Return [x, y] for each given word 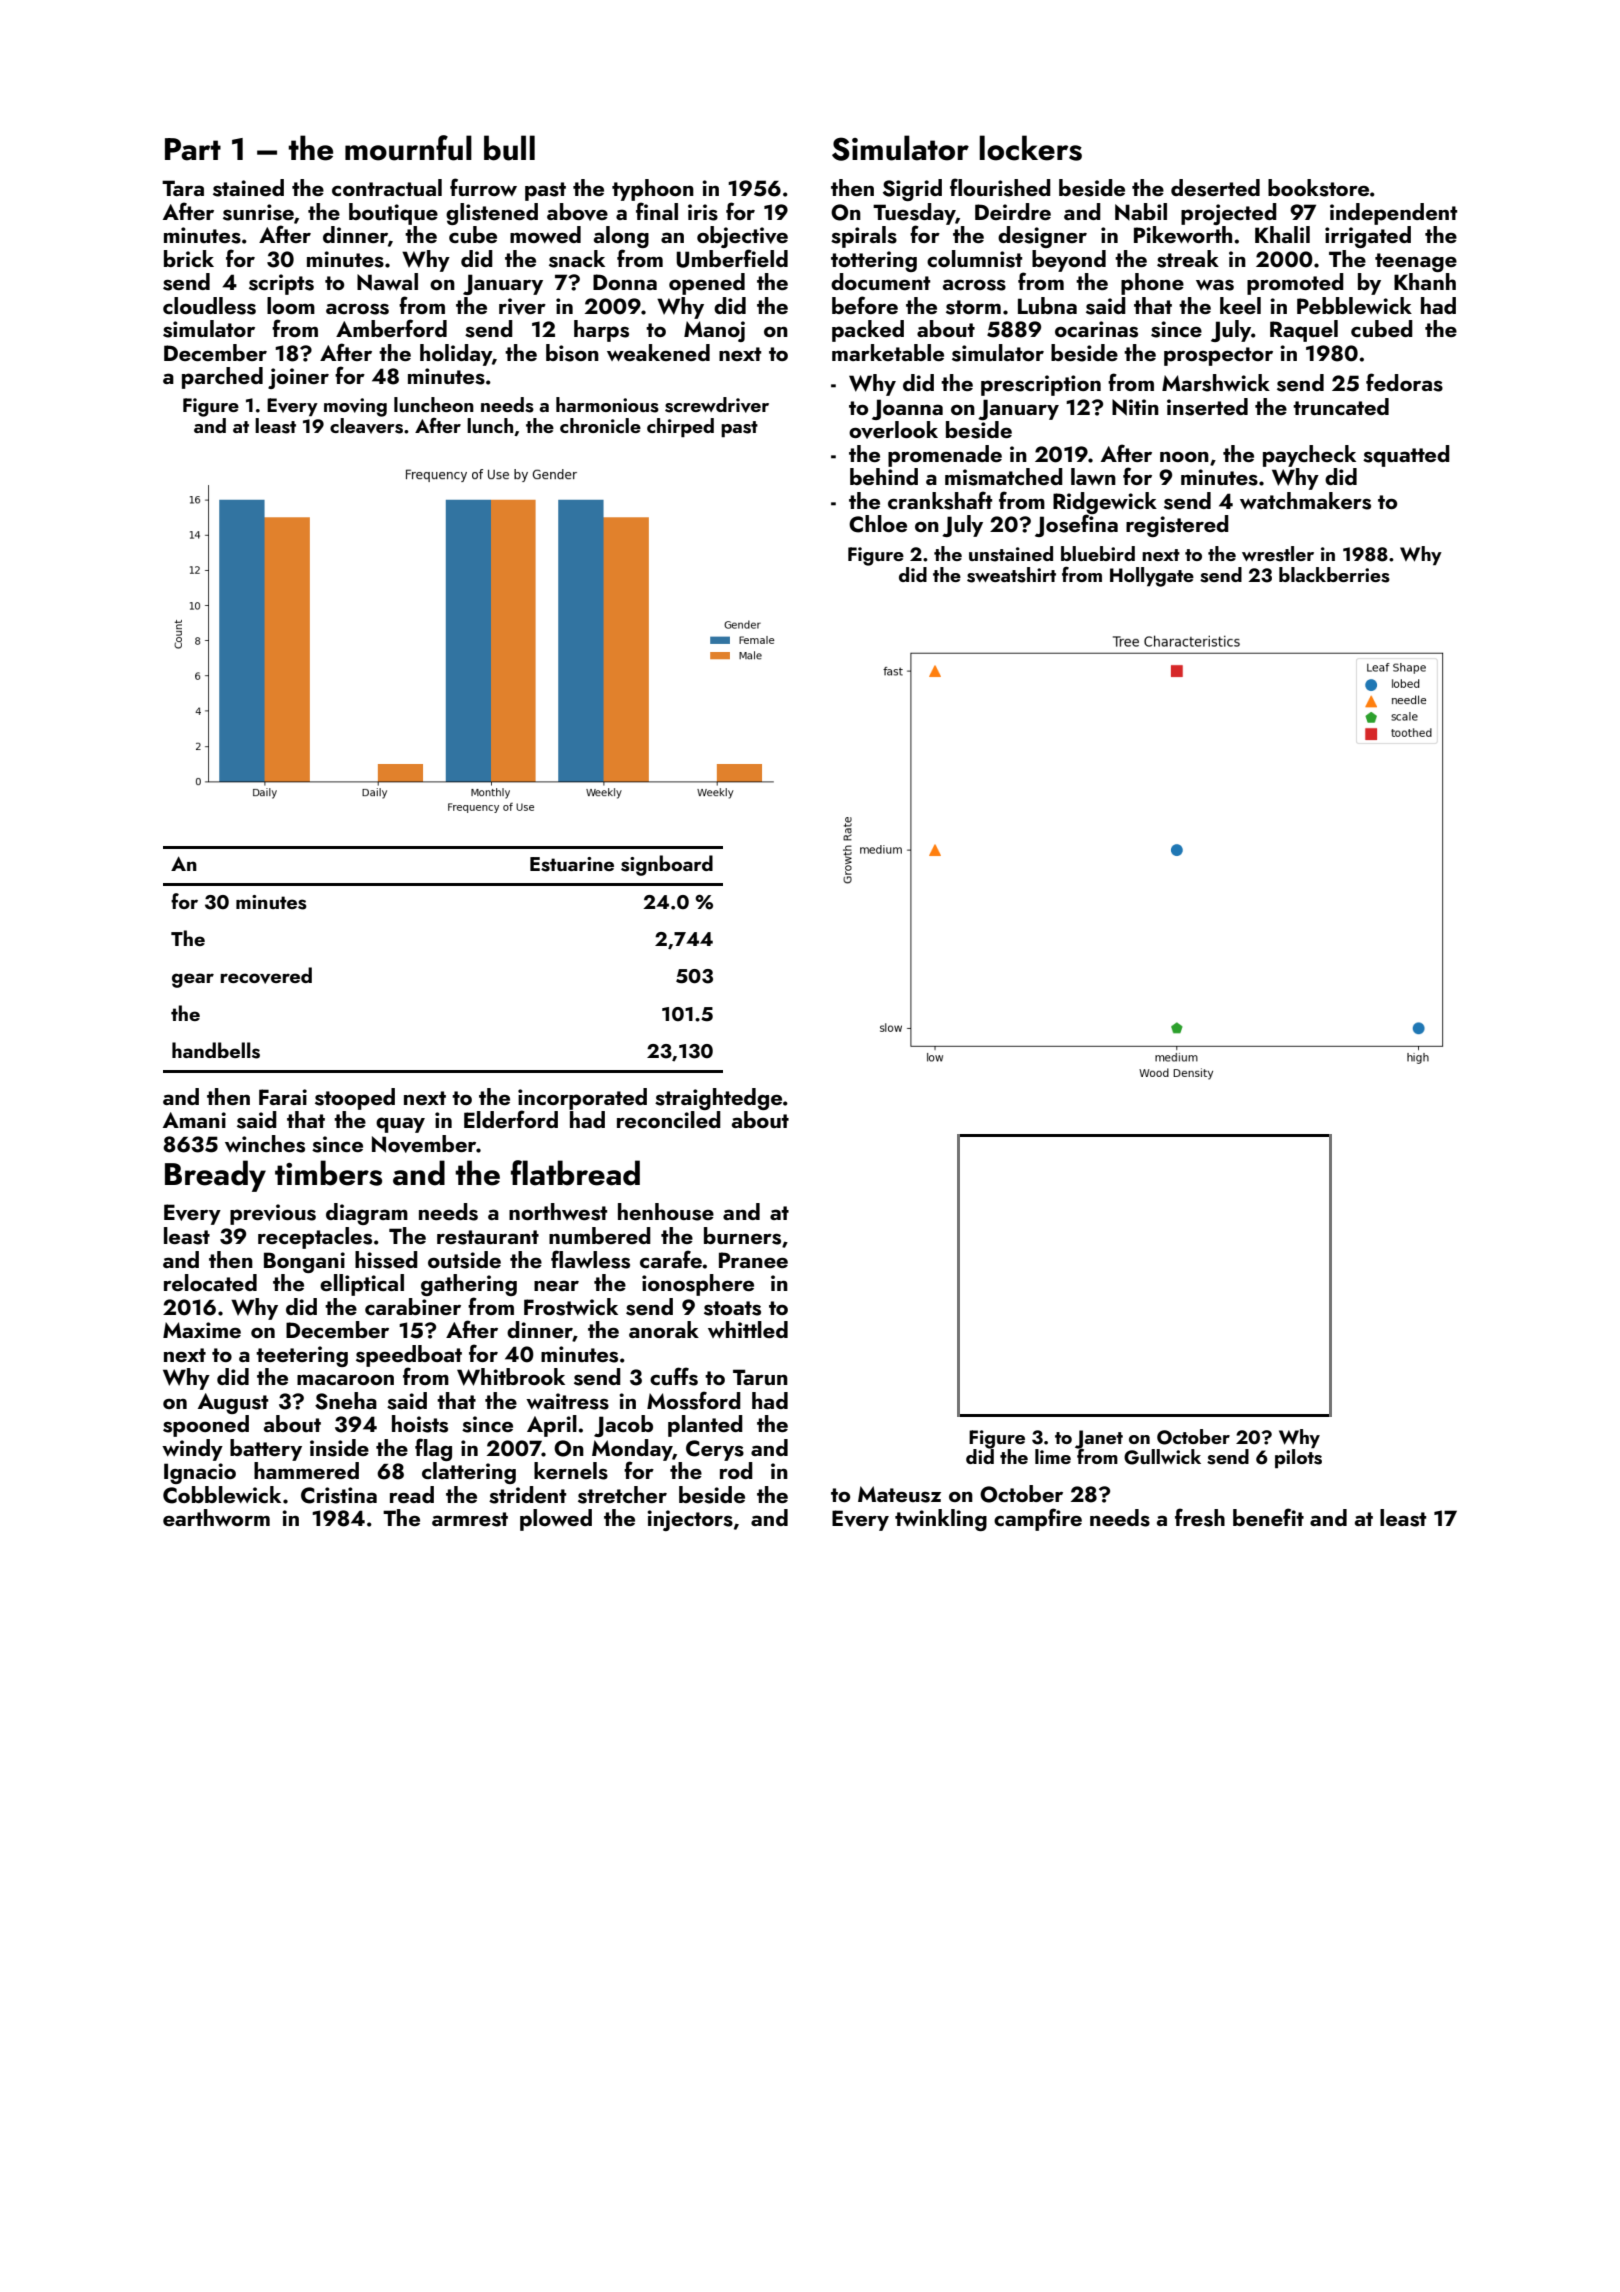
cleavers [366, 426]
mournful [408, 148]
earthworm [216, 1517]
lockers [1030, 148]
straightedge [718, 1099]
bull [509, 148]
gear [193, 980]
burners [742, 1236]
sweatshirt [1011, 575]
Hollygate [1152, 577]
